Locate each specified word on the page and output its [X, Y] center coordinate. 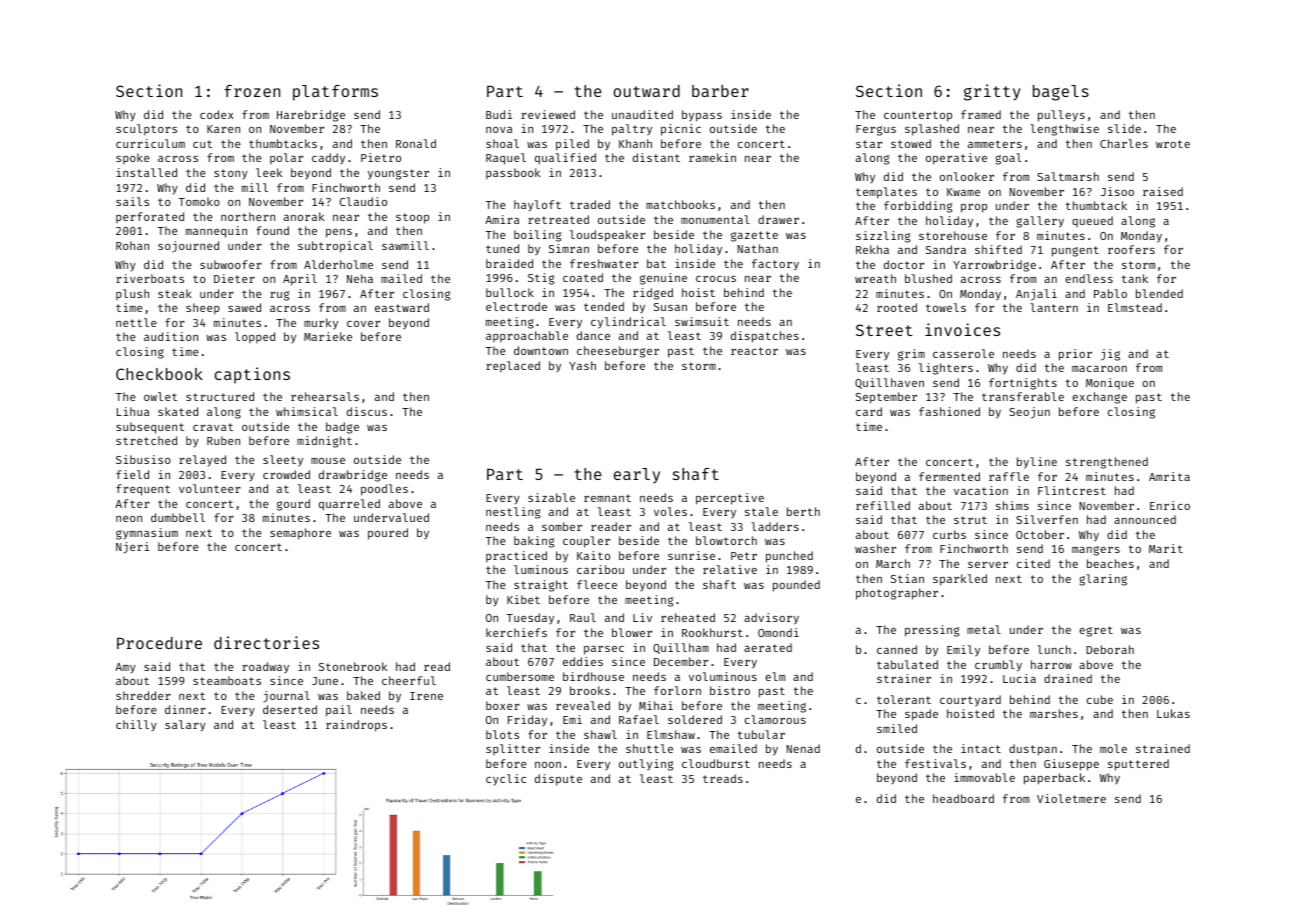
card [869, 411]
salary [185, 725]
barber [720, 91]
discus [367, 411]
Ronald [416, 143]
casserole [963, 353]
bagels [1061, 93]
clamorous [775, 719]
